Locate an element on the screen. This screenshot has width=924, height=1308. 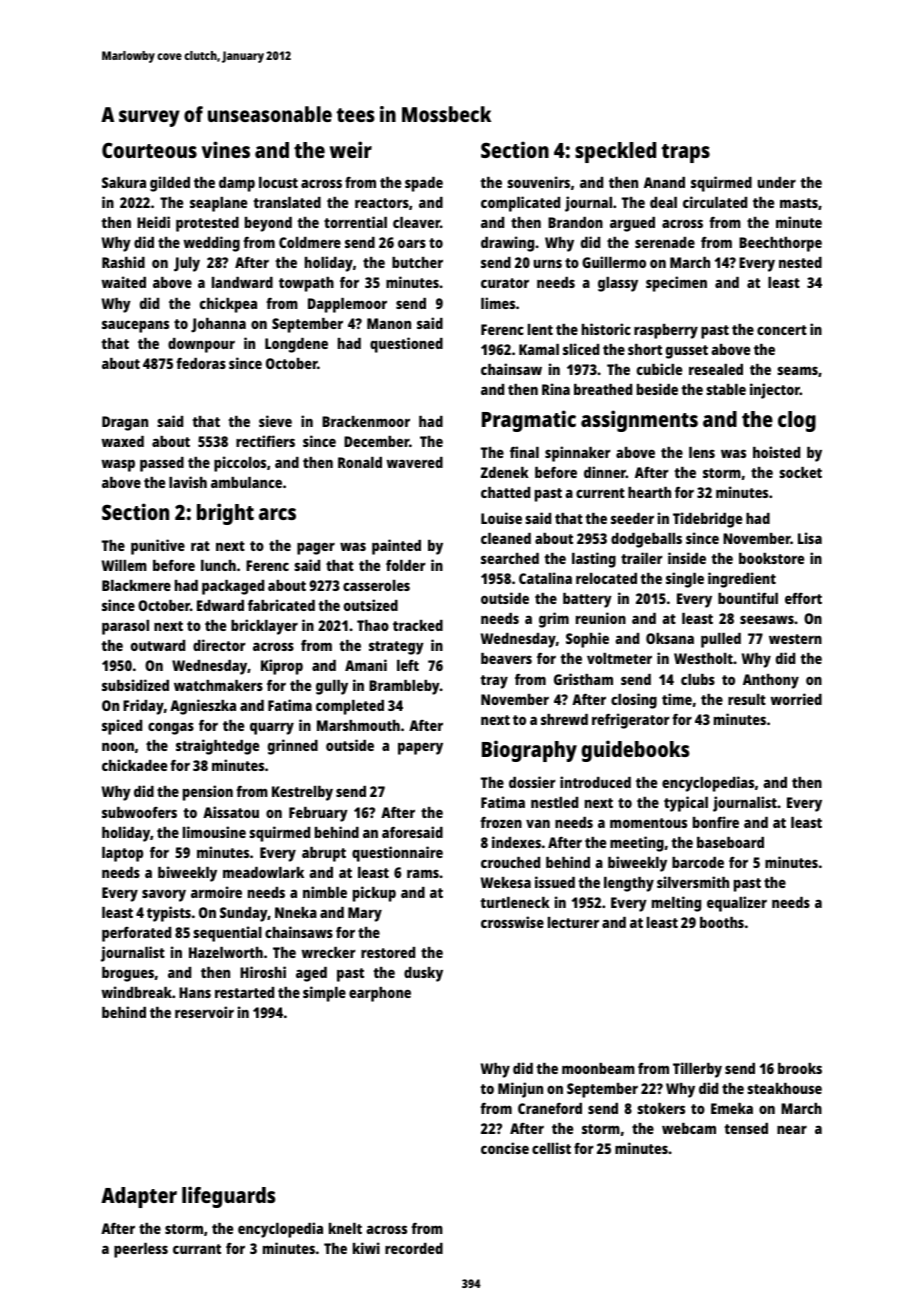
gilded is located at coordinates (170, 184).
